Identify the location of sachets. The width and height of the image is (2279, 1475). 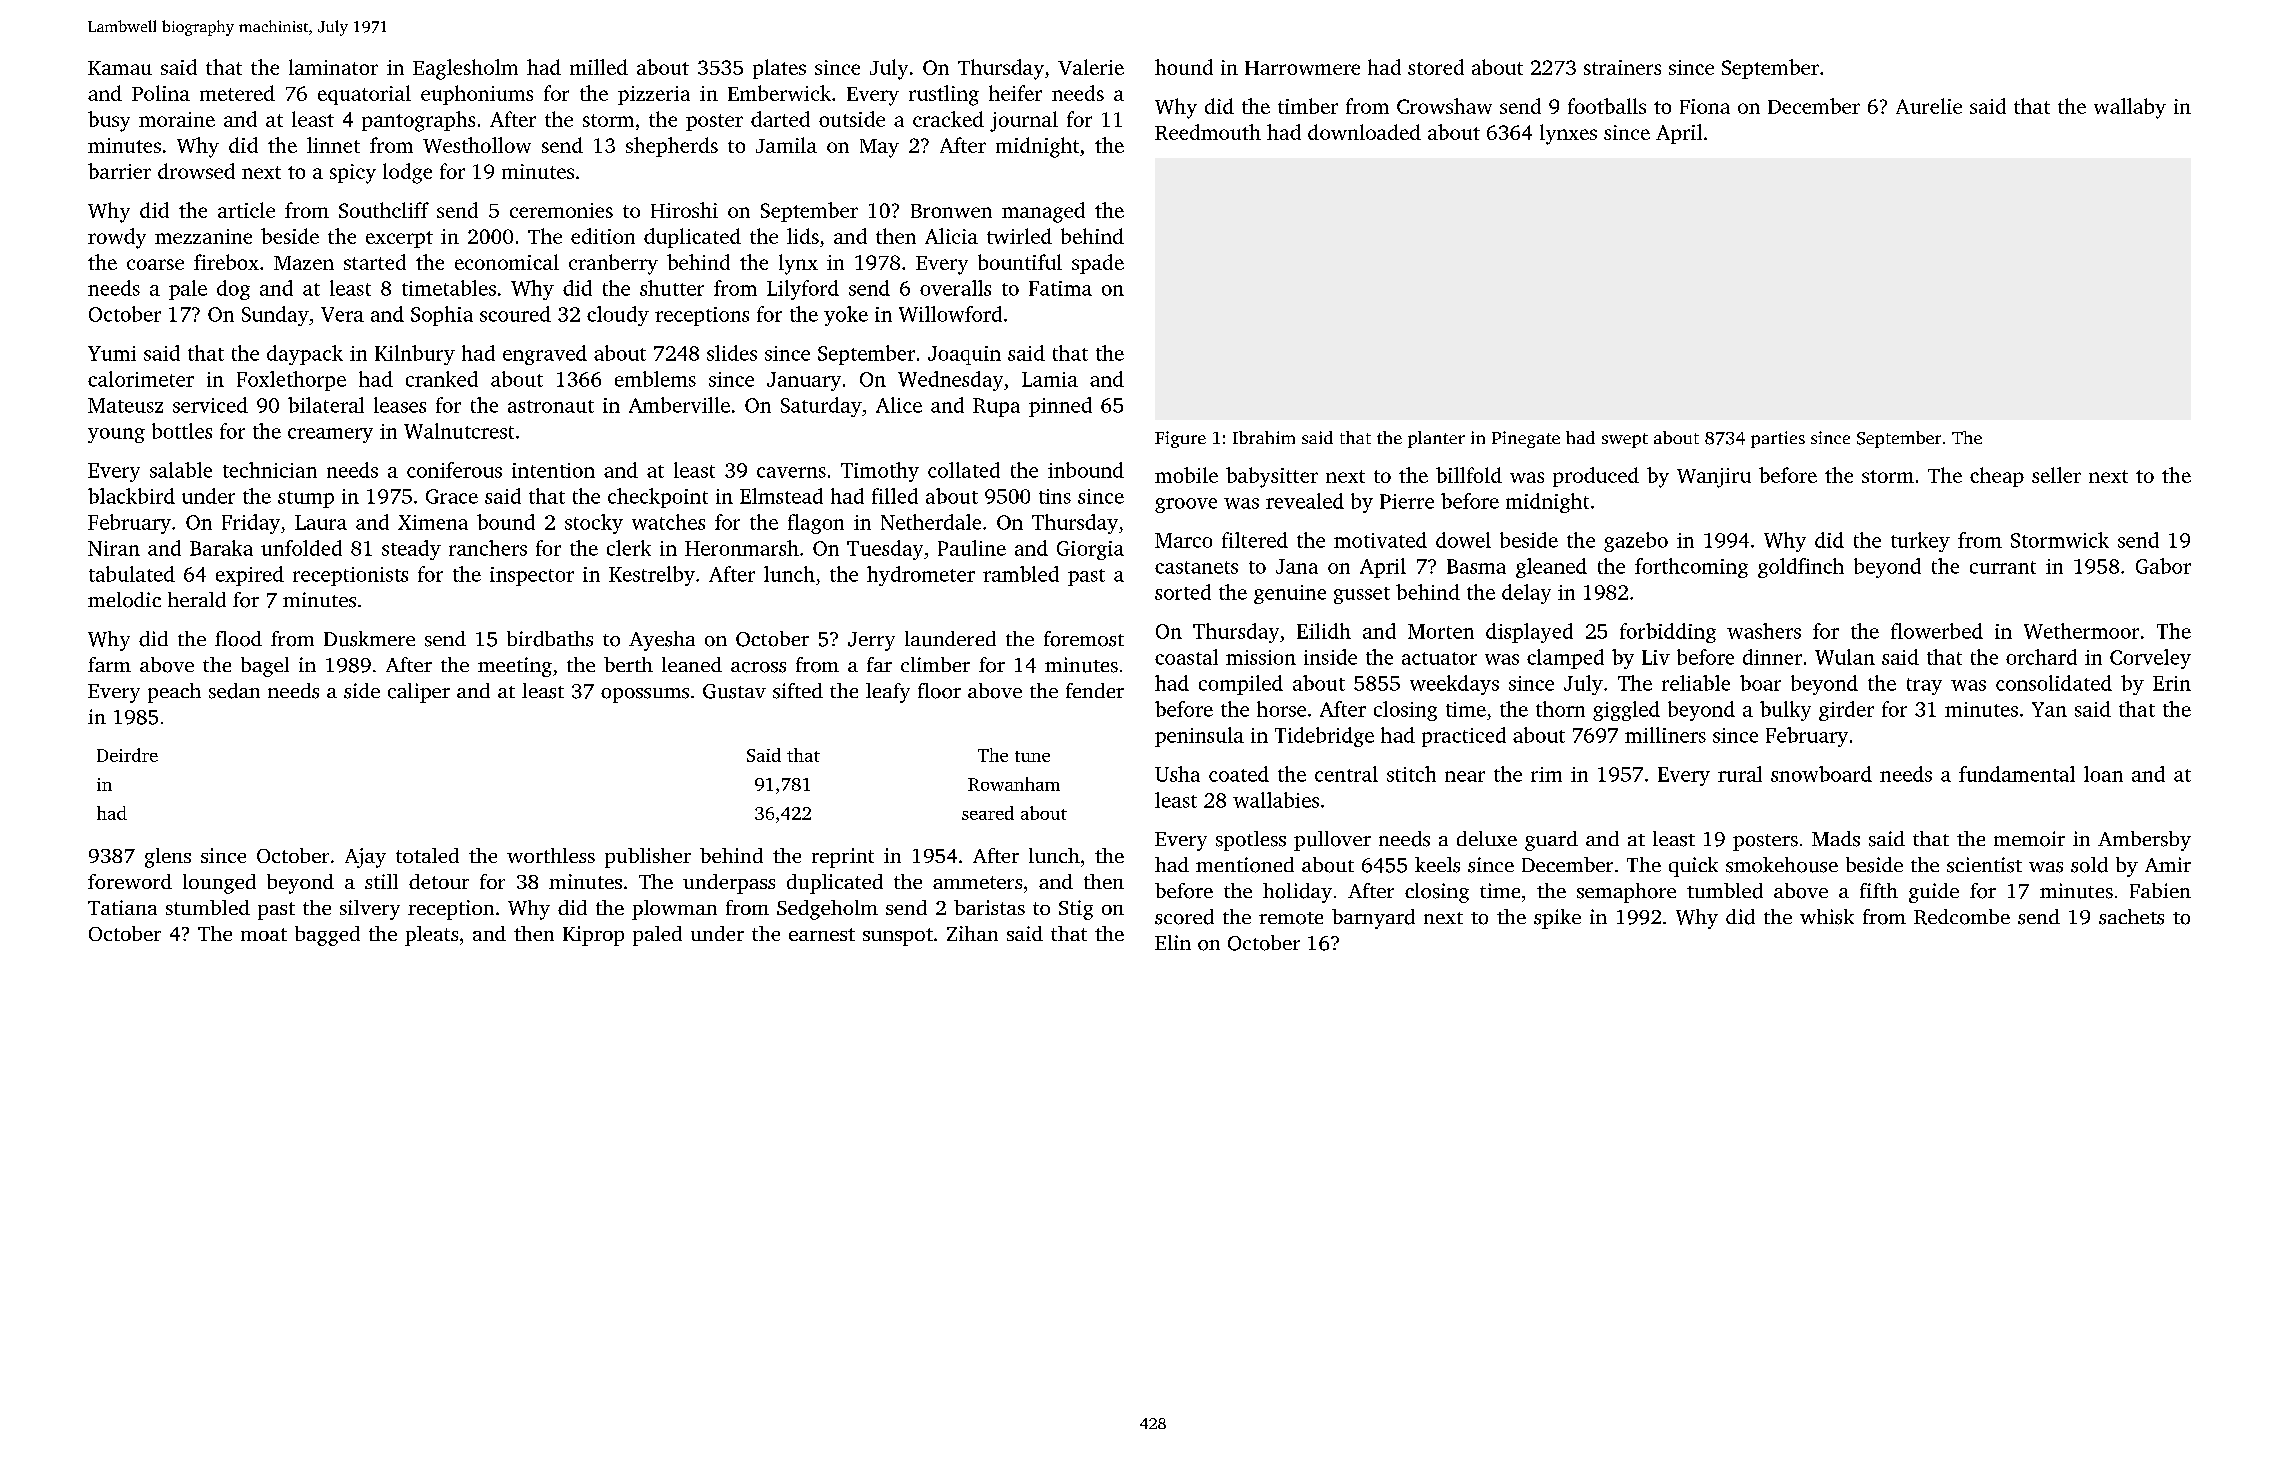
(2131, 917).
